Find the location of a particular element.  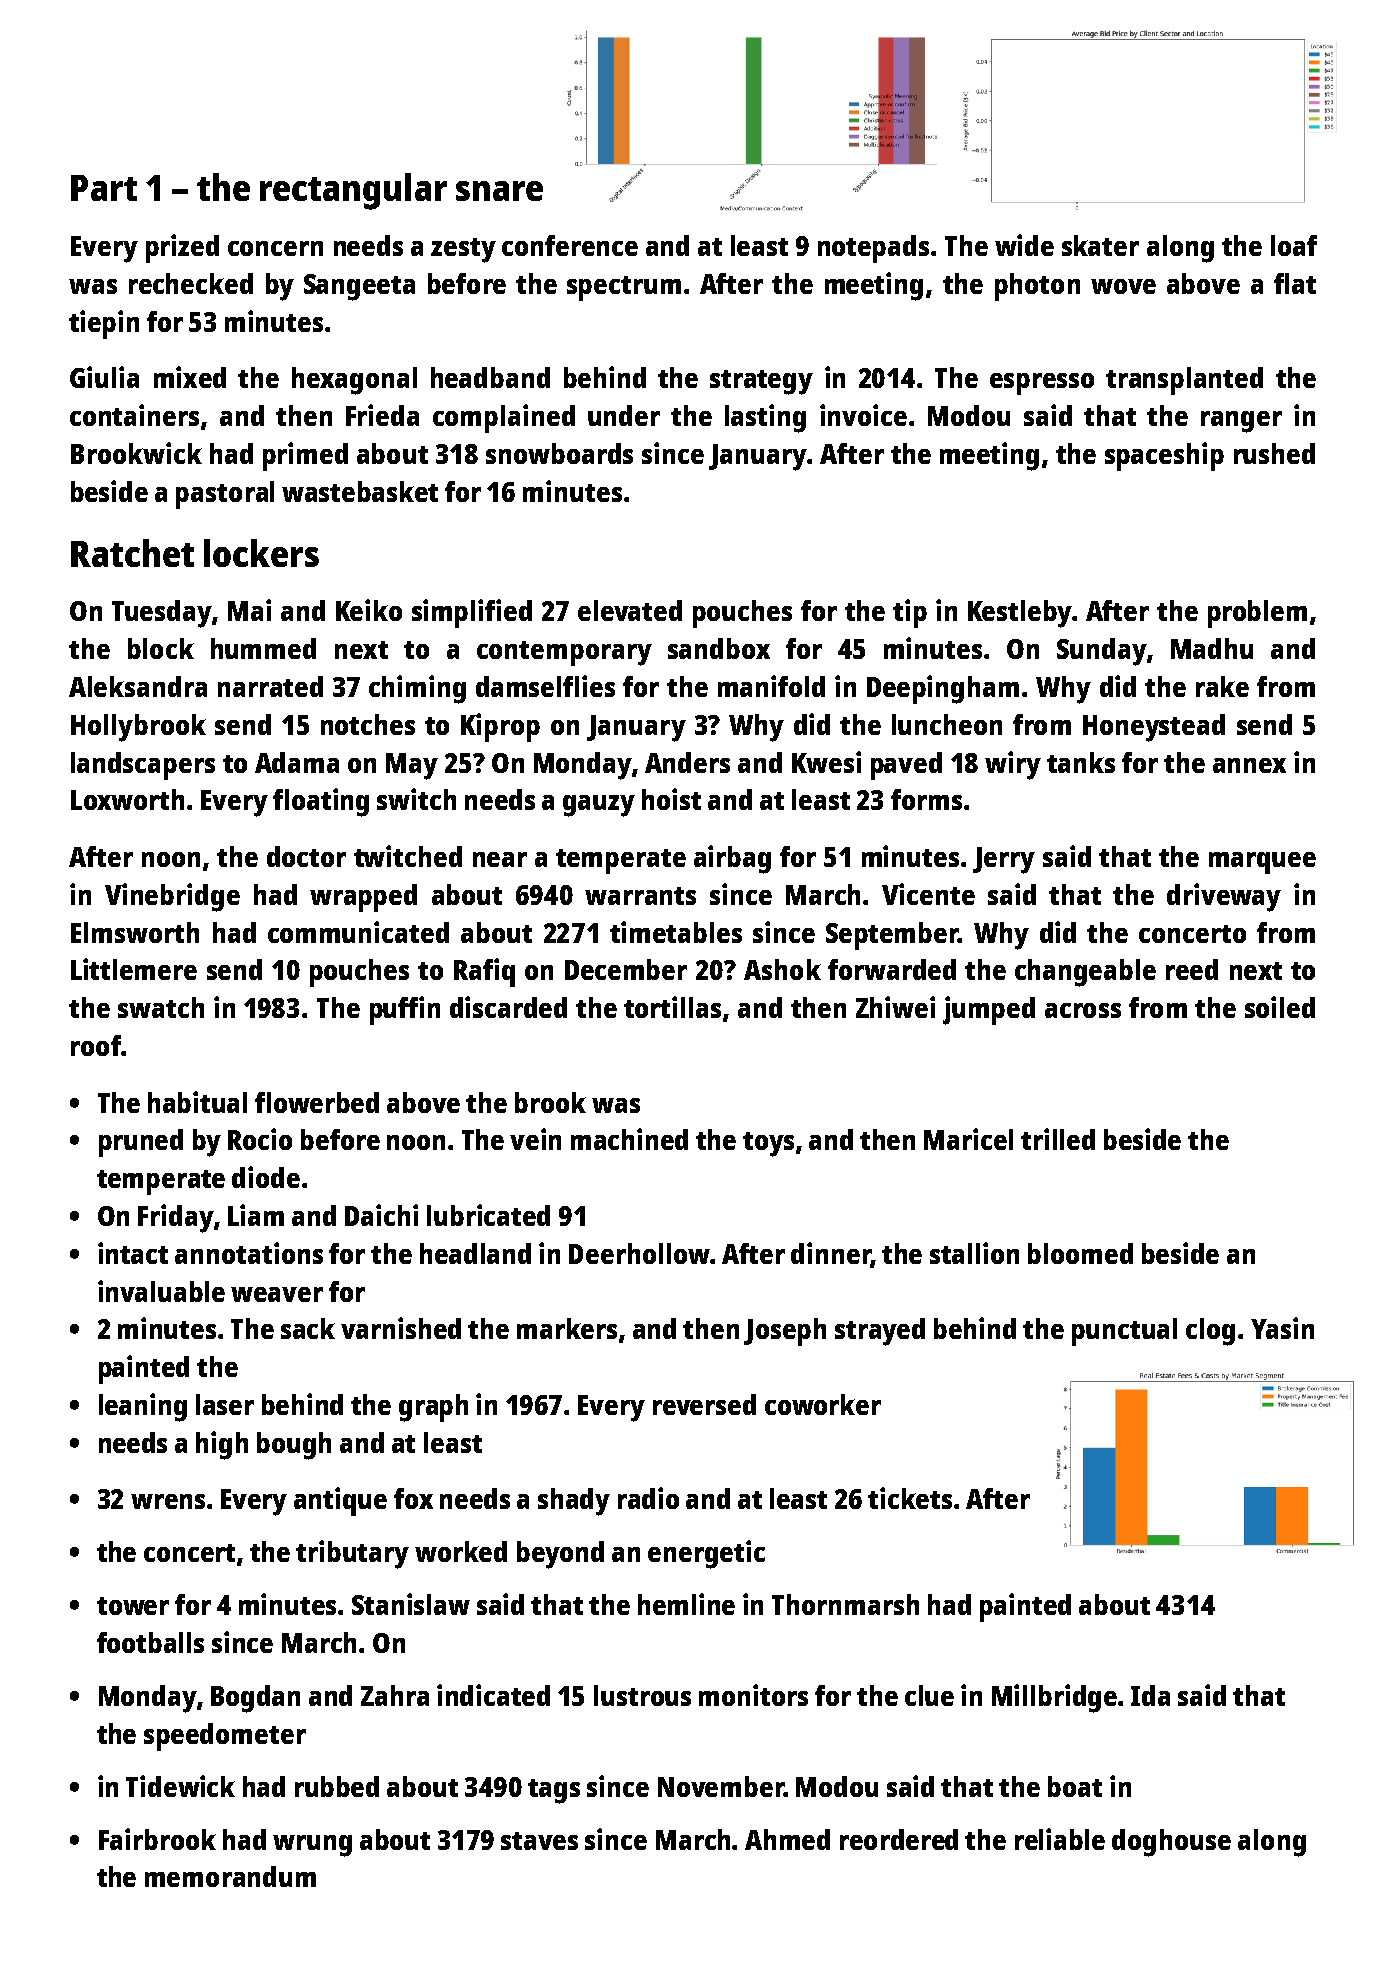

markers is located at coordinates (567, 1328).
